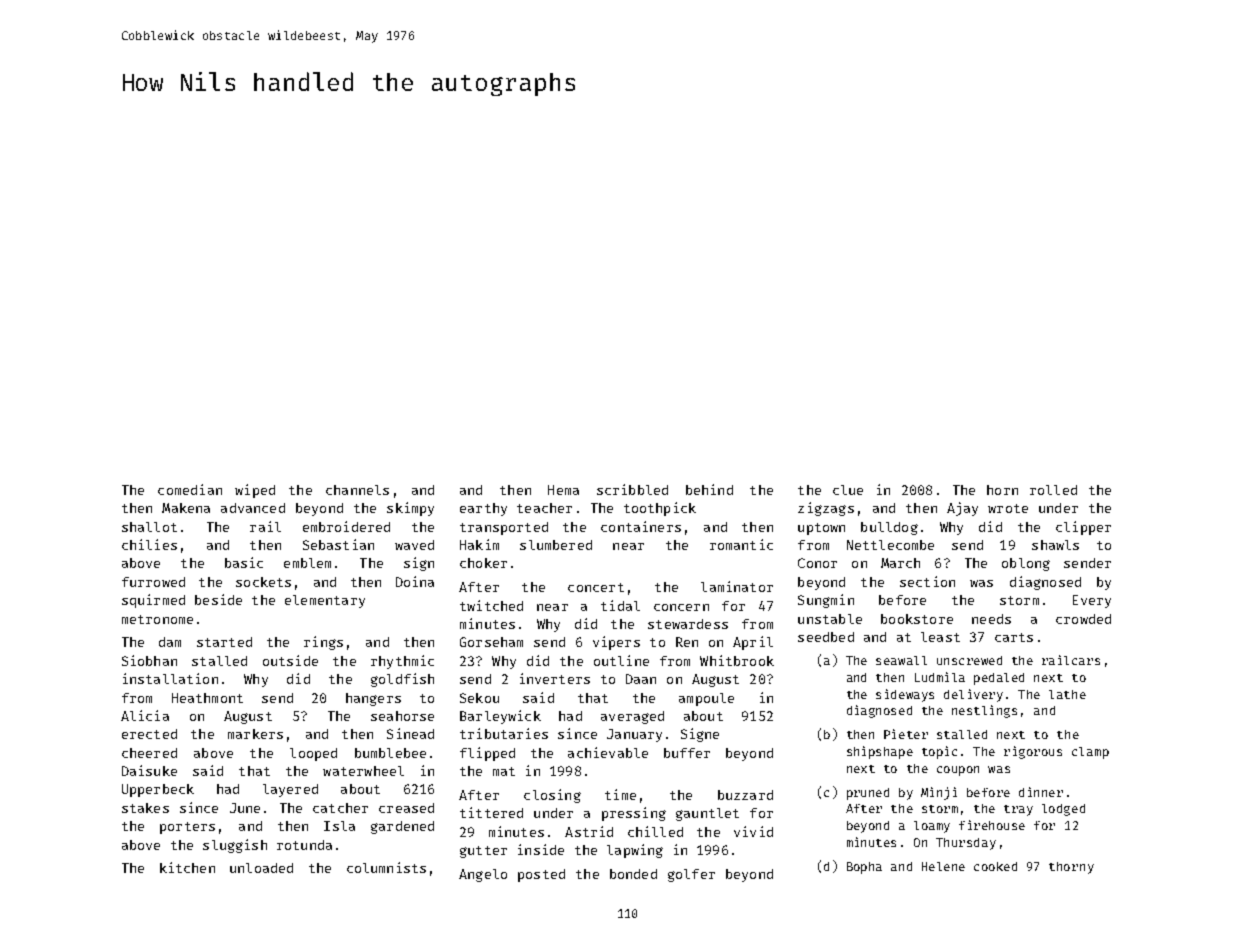 This image has height=952, width=1233. Describe the element at coordinates (357, 490) in the image. I see `channels` at that location.
